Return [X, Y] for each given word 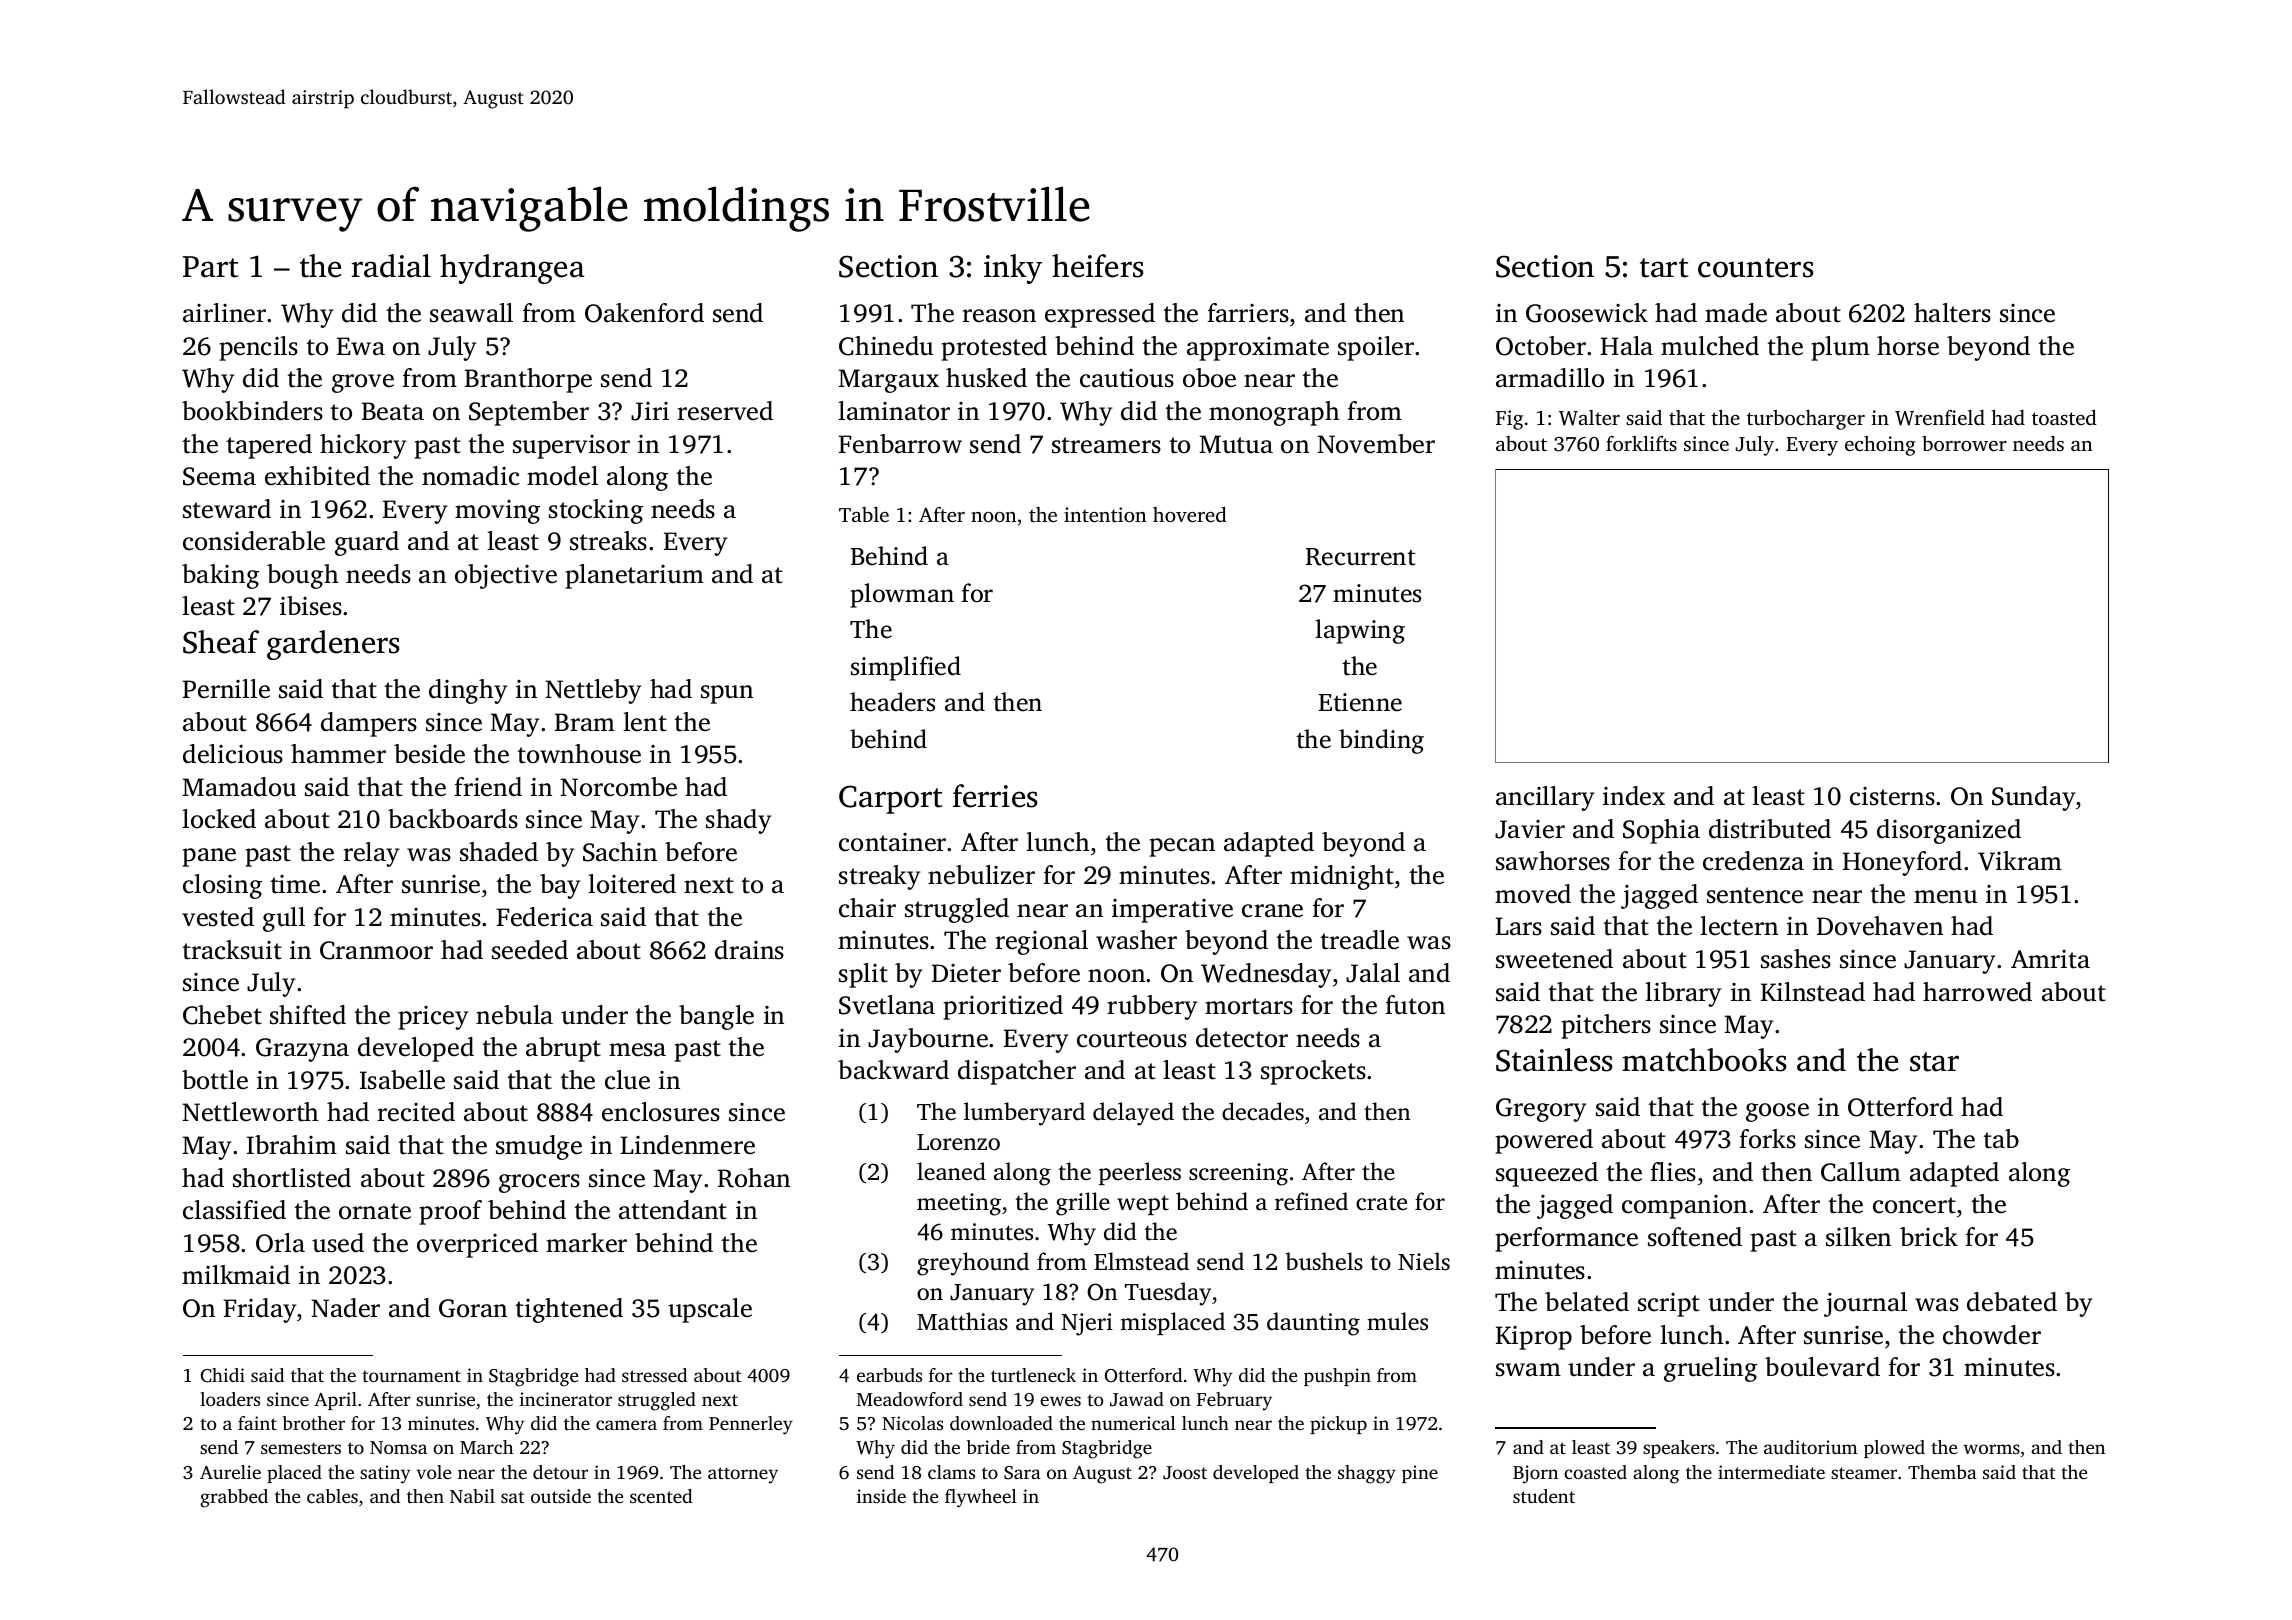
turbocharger [1806, 420]
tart [1664, 268]
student [1544, 1496]
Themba [1942, 1472]
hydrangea [512, 269]
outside [561, 1496]
